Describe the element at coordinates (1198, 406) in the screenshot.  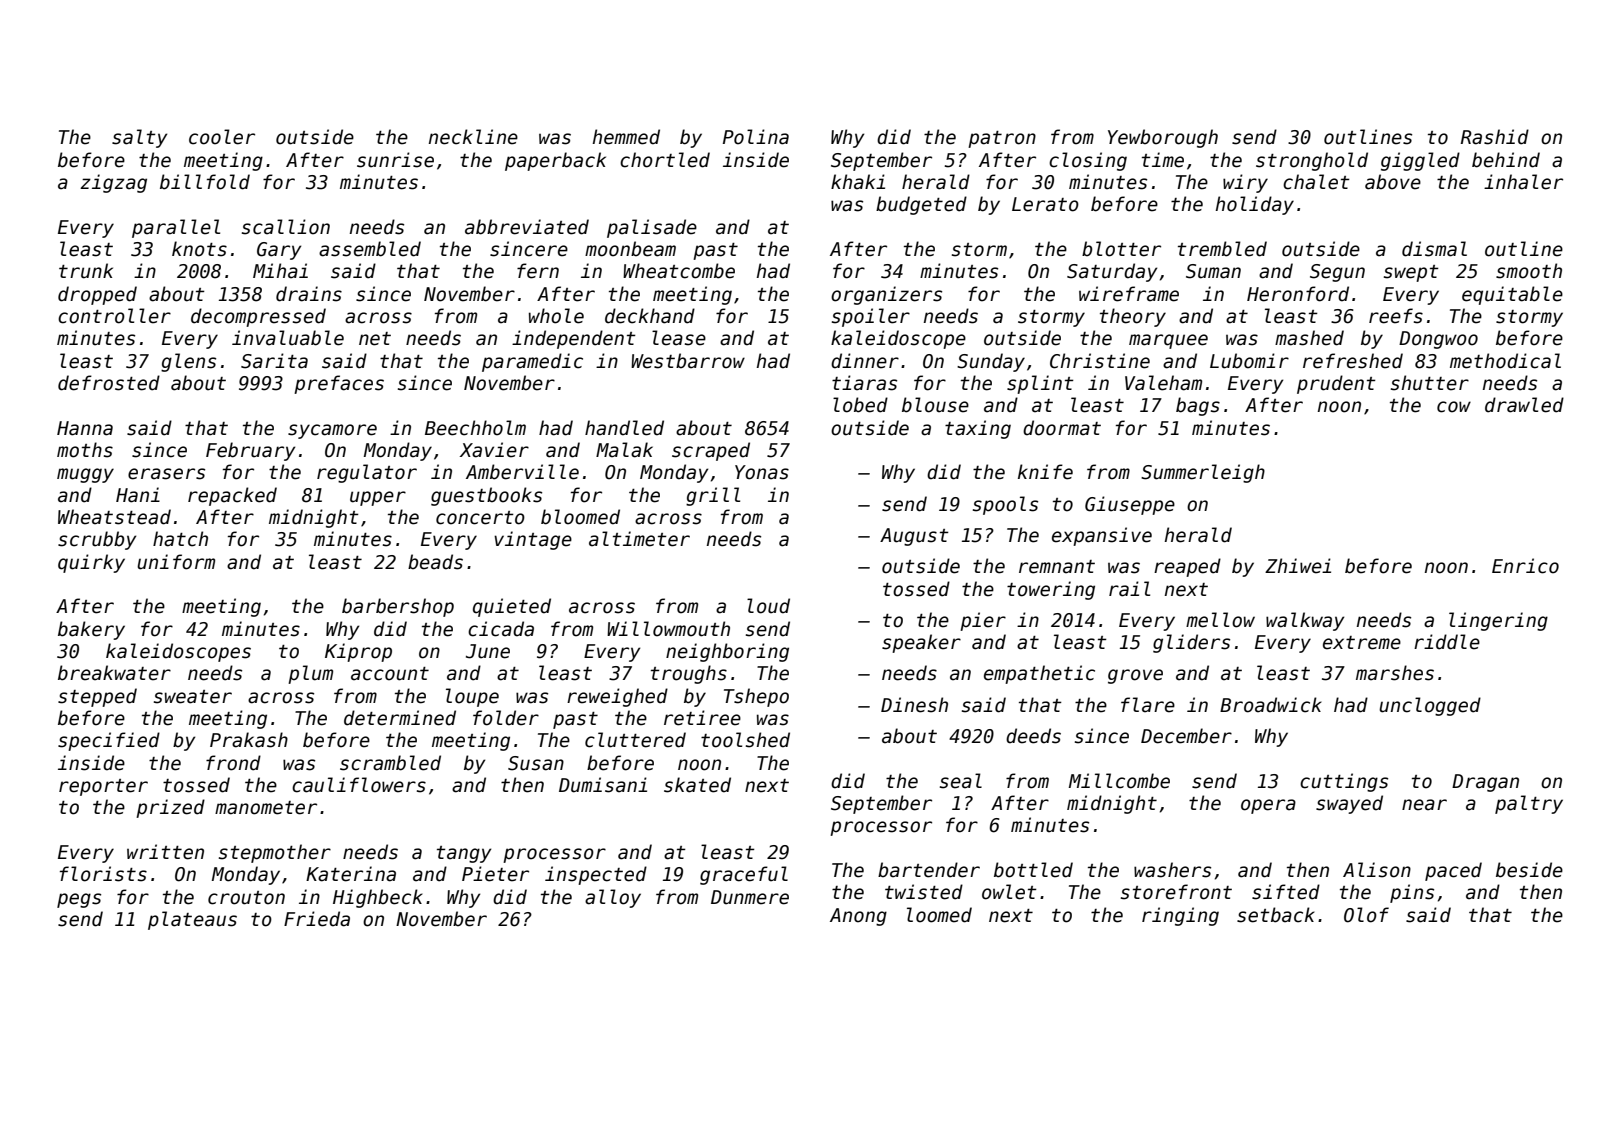
I see `bags` at that location.
